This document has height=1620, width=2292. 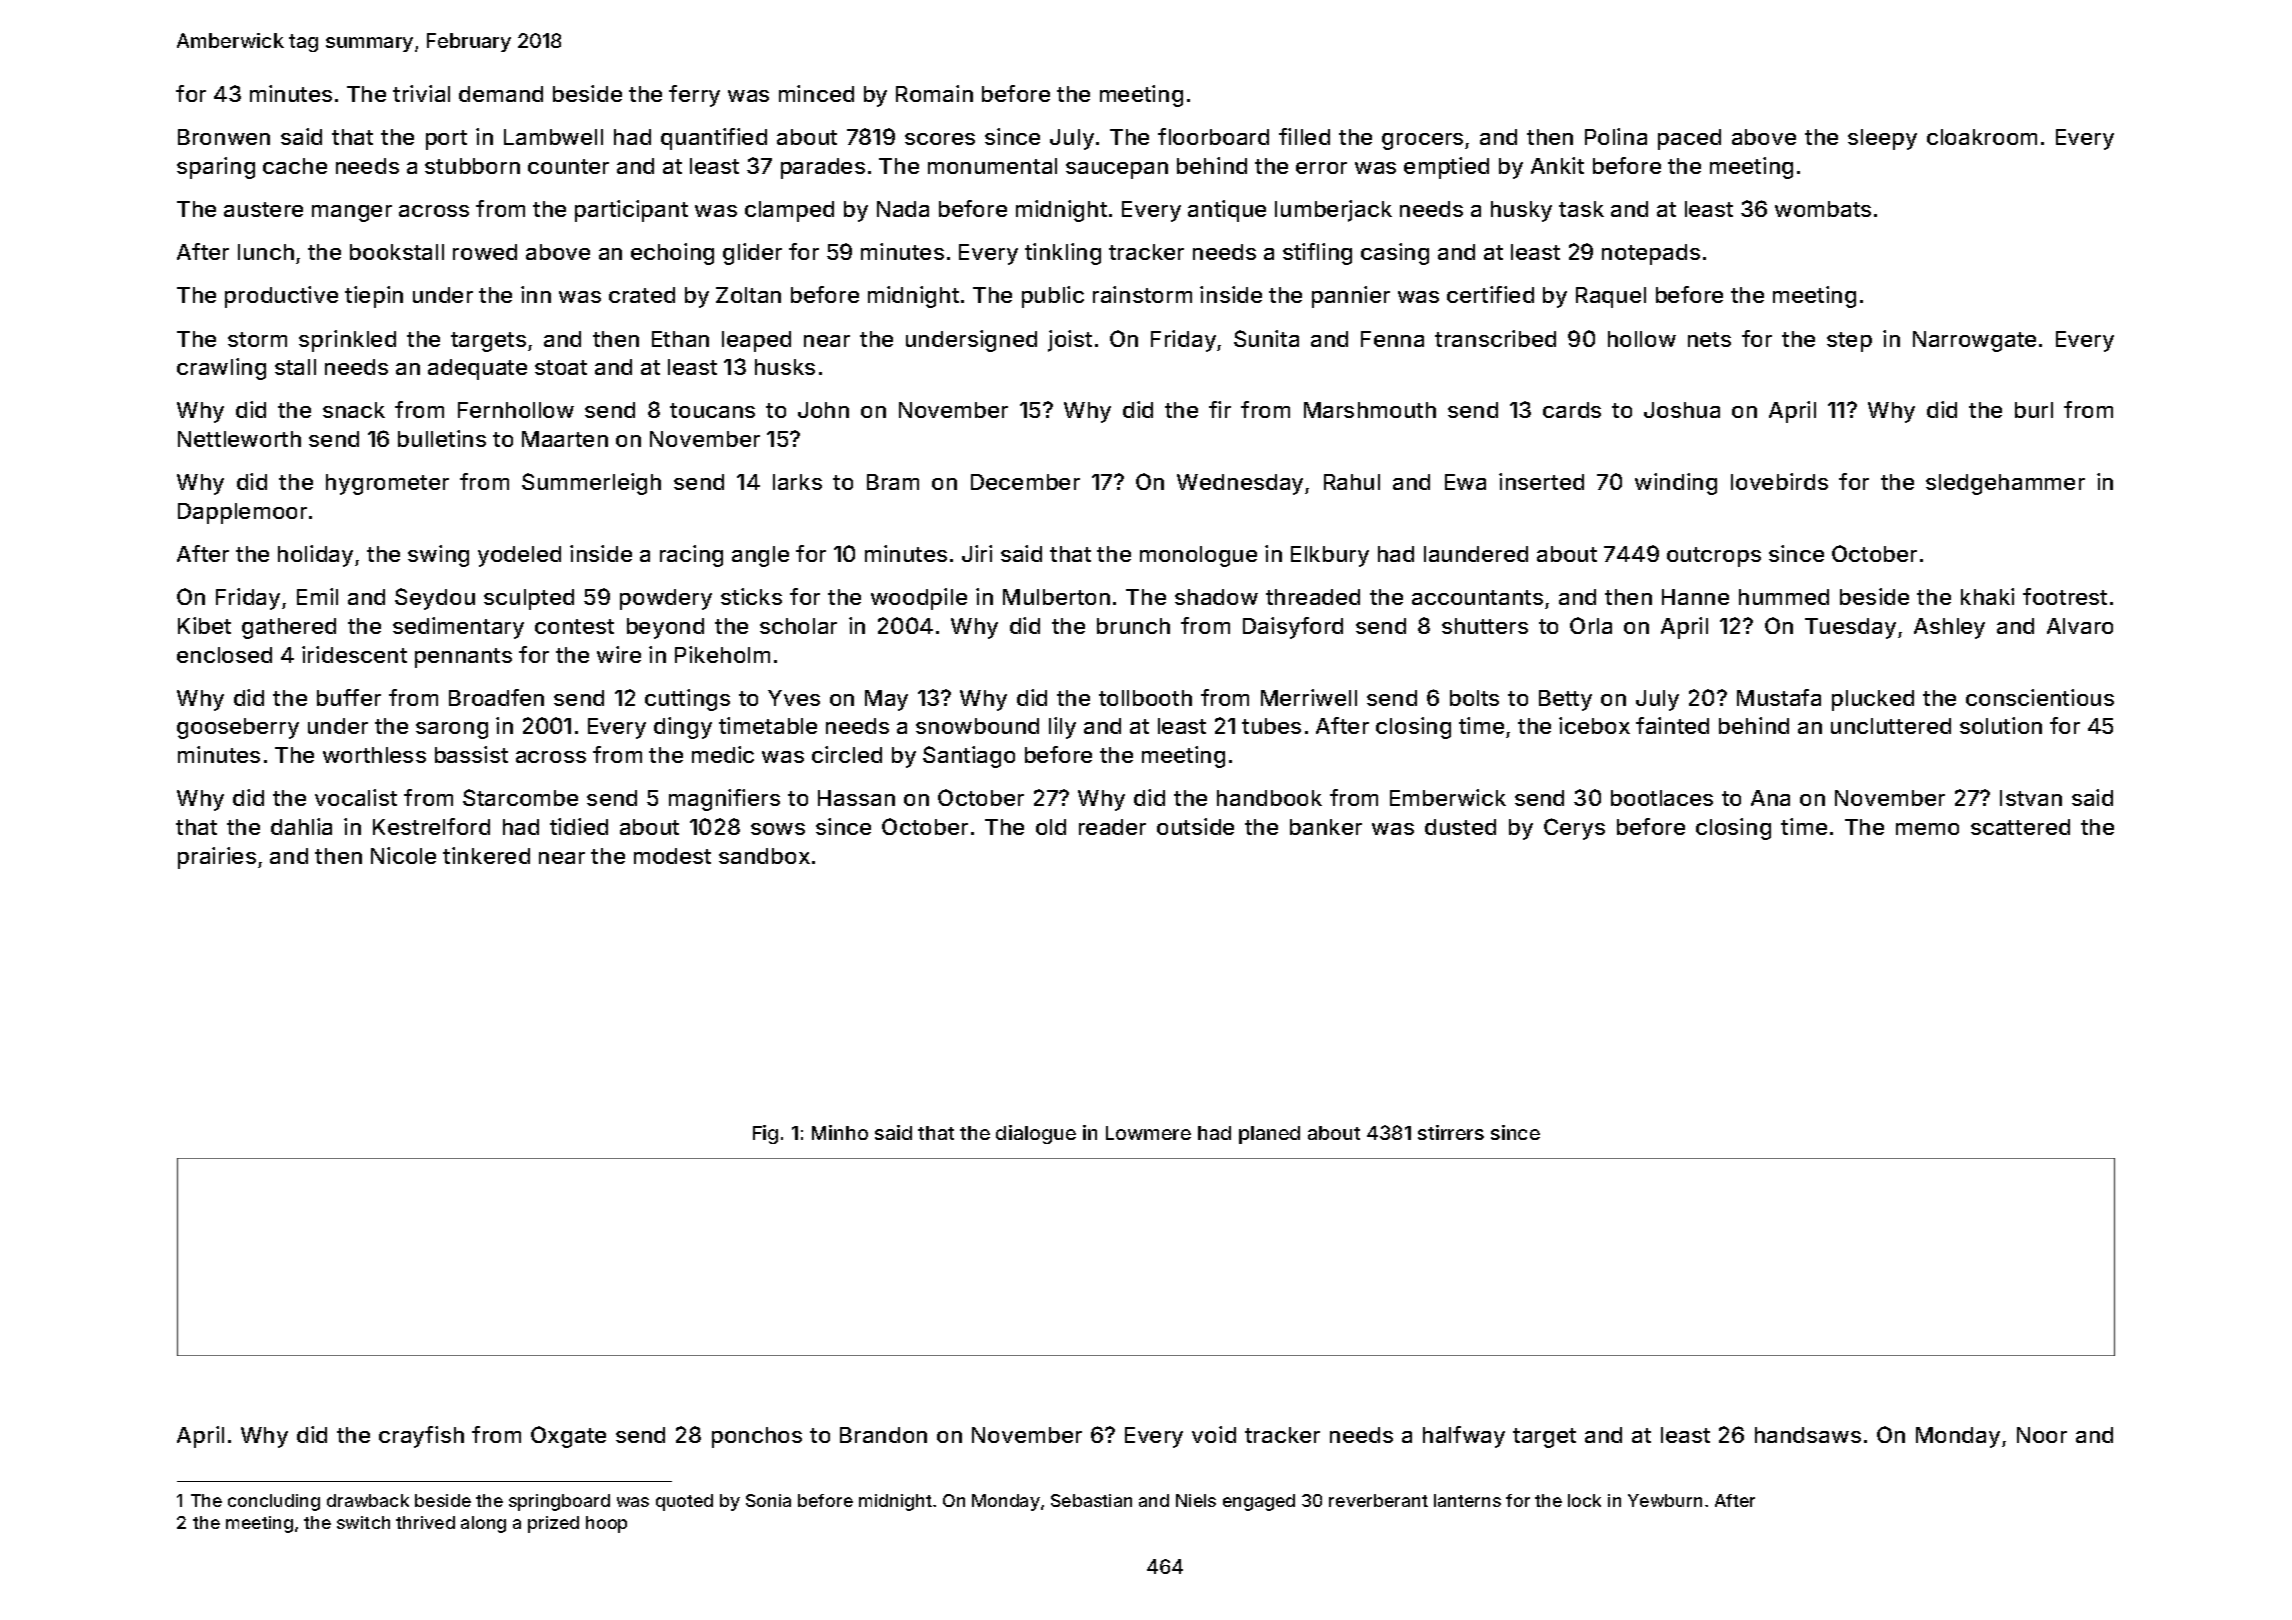 What do you see at coordinates (1665, 1500) in the document?
I see `Yewburn` at bounding box center [1665, 1500].
